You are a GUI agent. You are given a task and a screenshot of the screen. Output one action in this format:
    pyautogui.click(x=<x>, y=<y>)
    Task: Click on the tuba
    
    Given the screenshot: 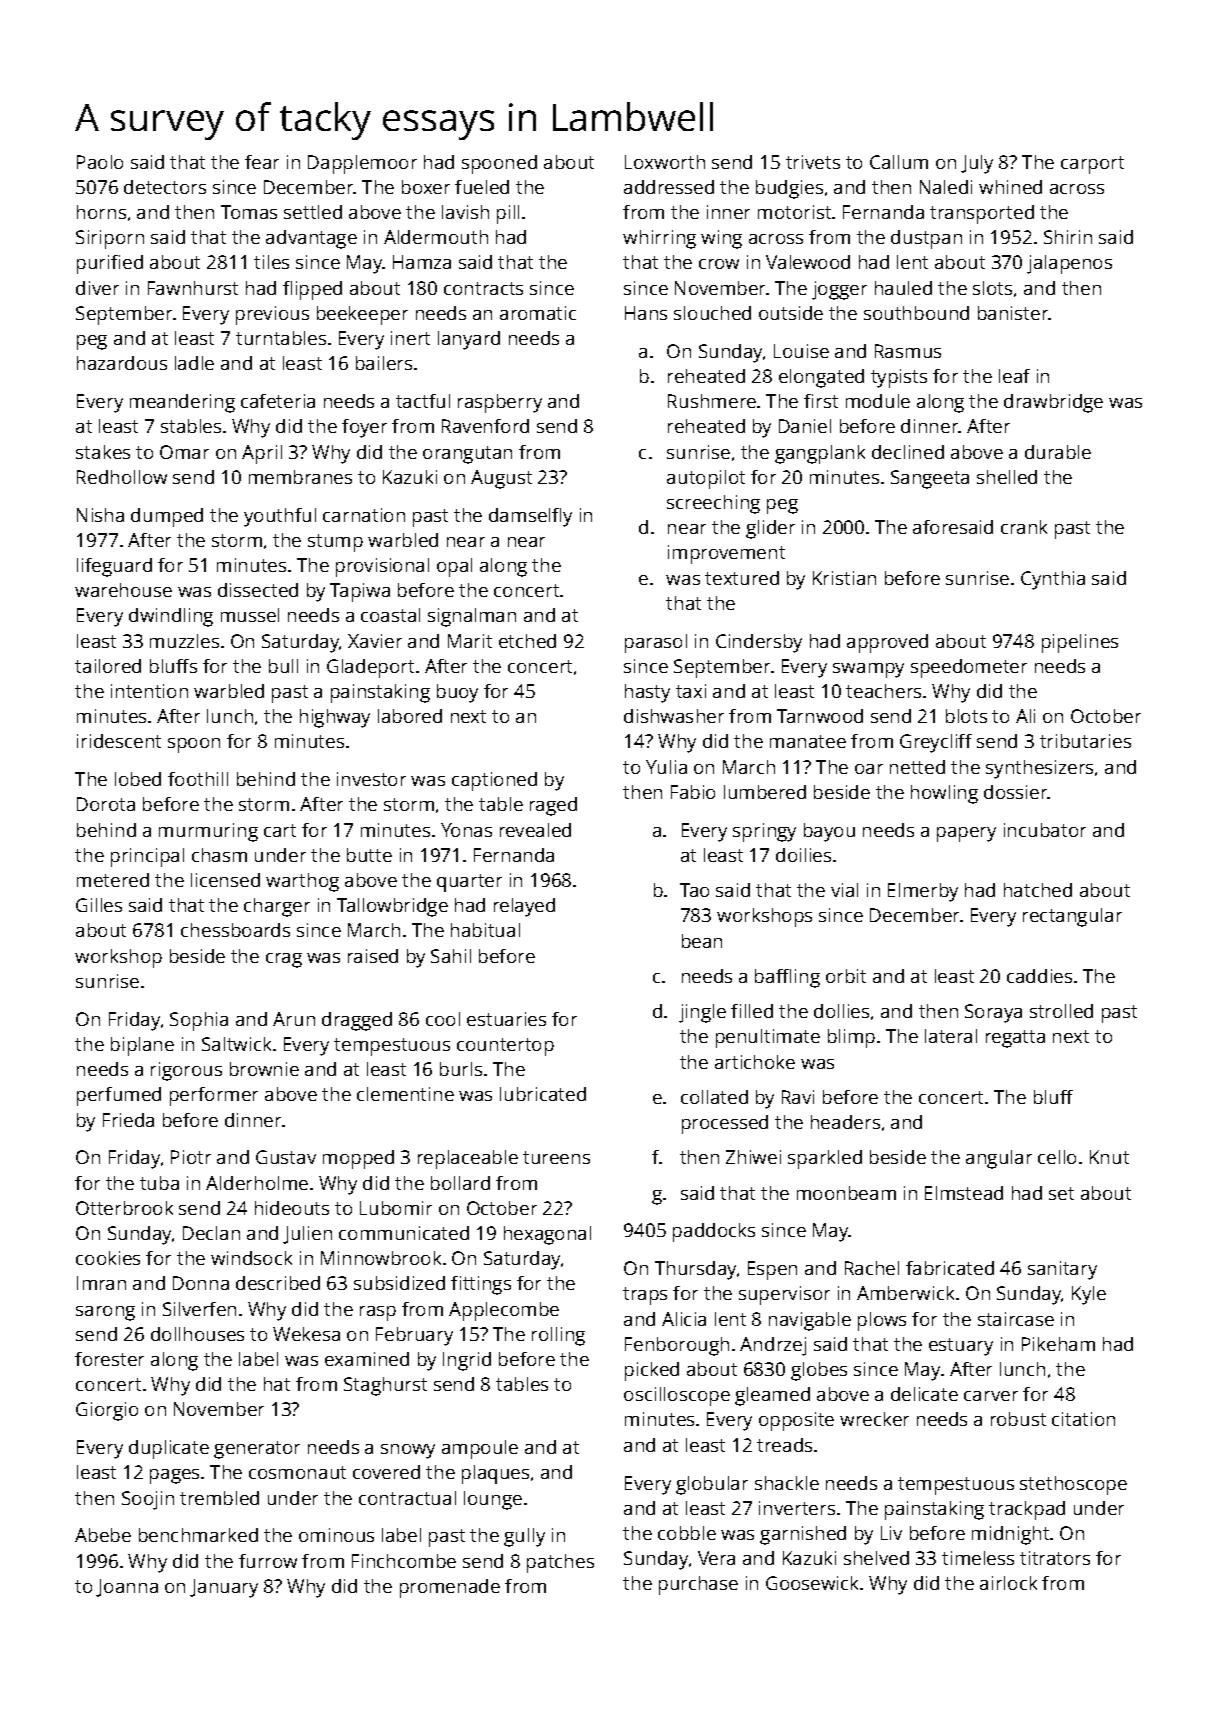 What is the action you would take?
    pyautogui.click(x=159, y=1183)
